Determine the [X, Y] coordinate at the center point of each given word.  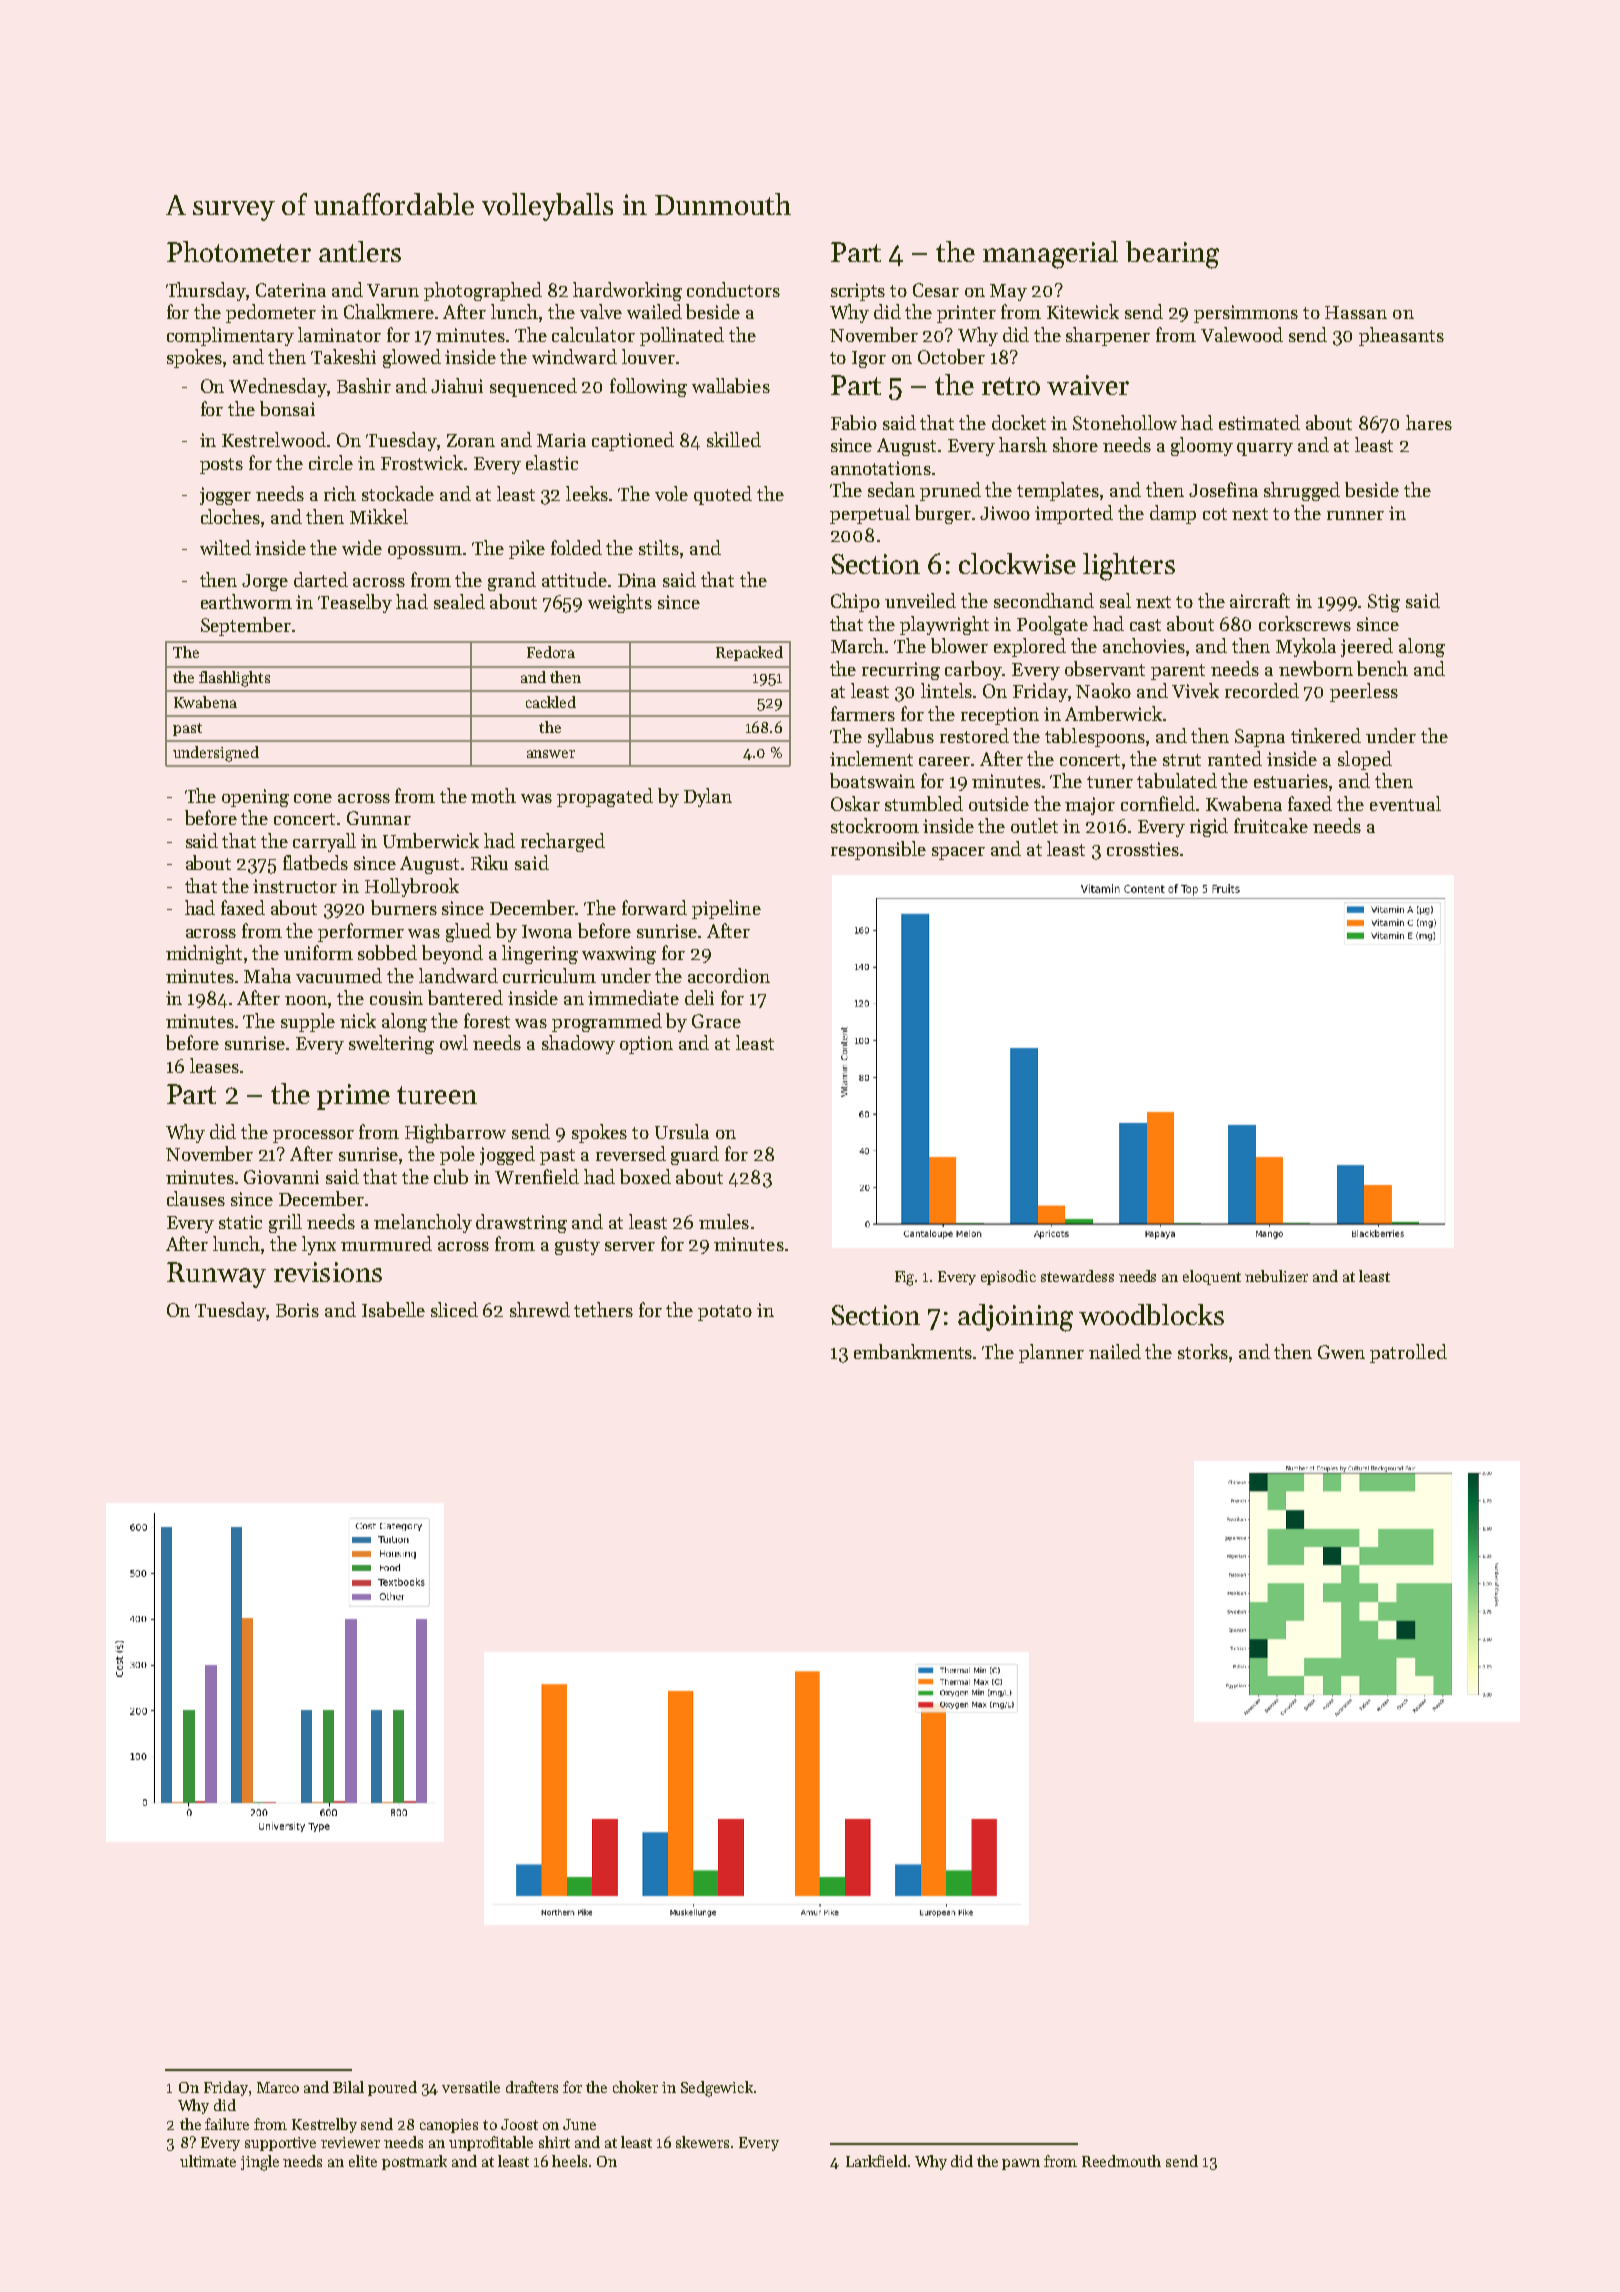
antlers [360, 251]
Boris [297, 1310]
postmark [414, 2162]
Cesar [936, 290]
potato [725, 1313]
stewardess [1077, 1276]
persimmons [1246, 314]
